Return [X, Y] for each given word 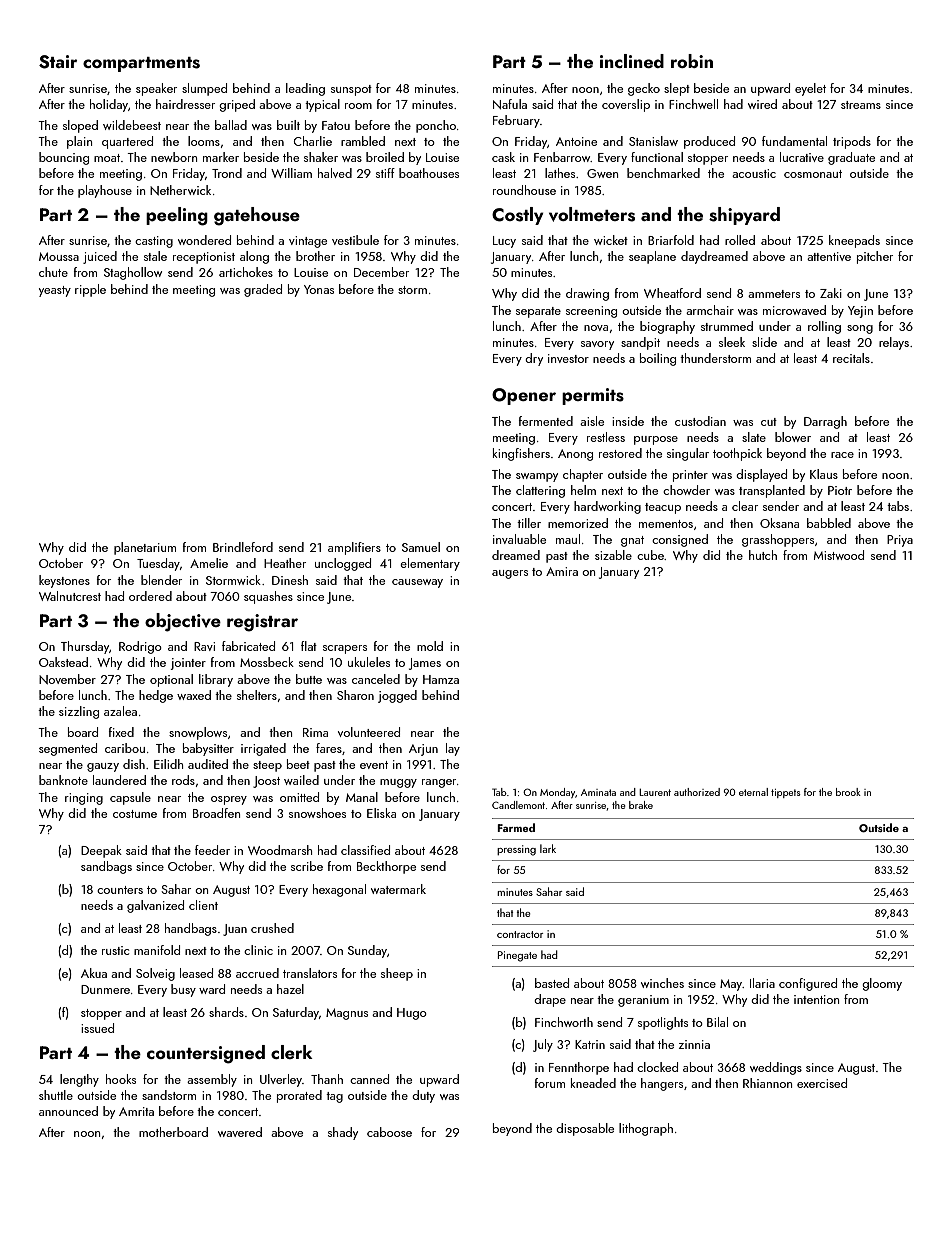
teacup [663, 508]
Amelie [209, 563]
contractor [520, 934]
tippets [786, 793]
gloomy [882, 984]
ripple [90, 290]
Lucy [504, 242]
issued [97, 1028]
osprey [229, 800]
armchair [710, 310]
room [358, 106]
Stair [58, 62]
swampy [537, 477]
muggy [398, 783]
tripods [852, 142]
